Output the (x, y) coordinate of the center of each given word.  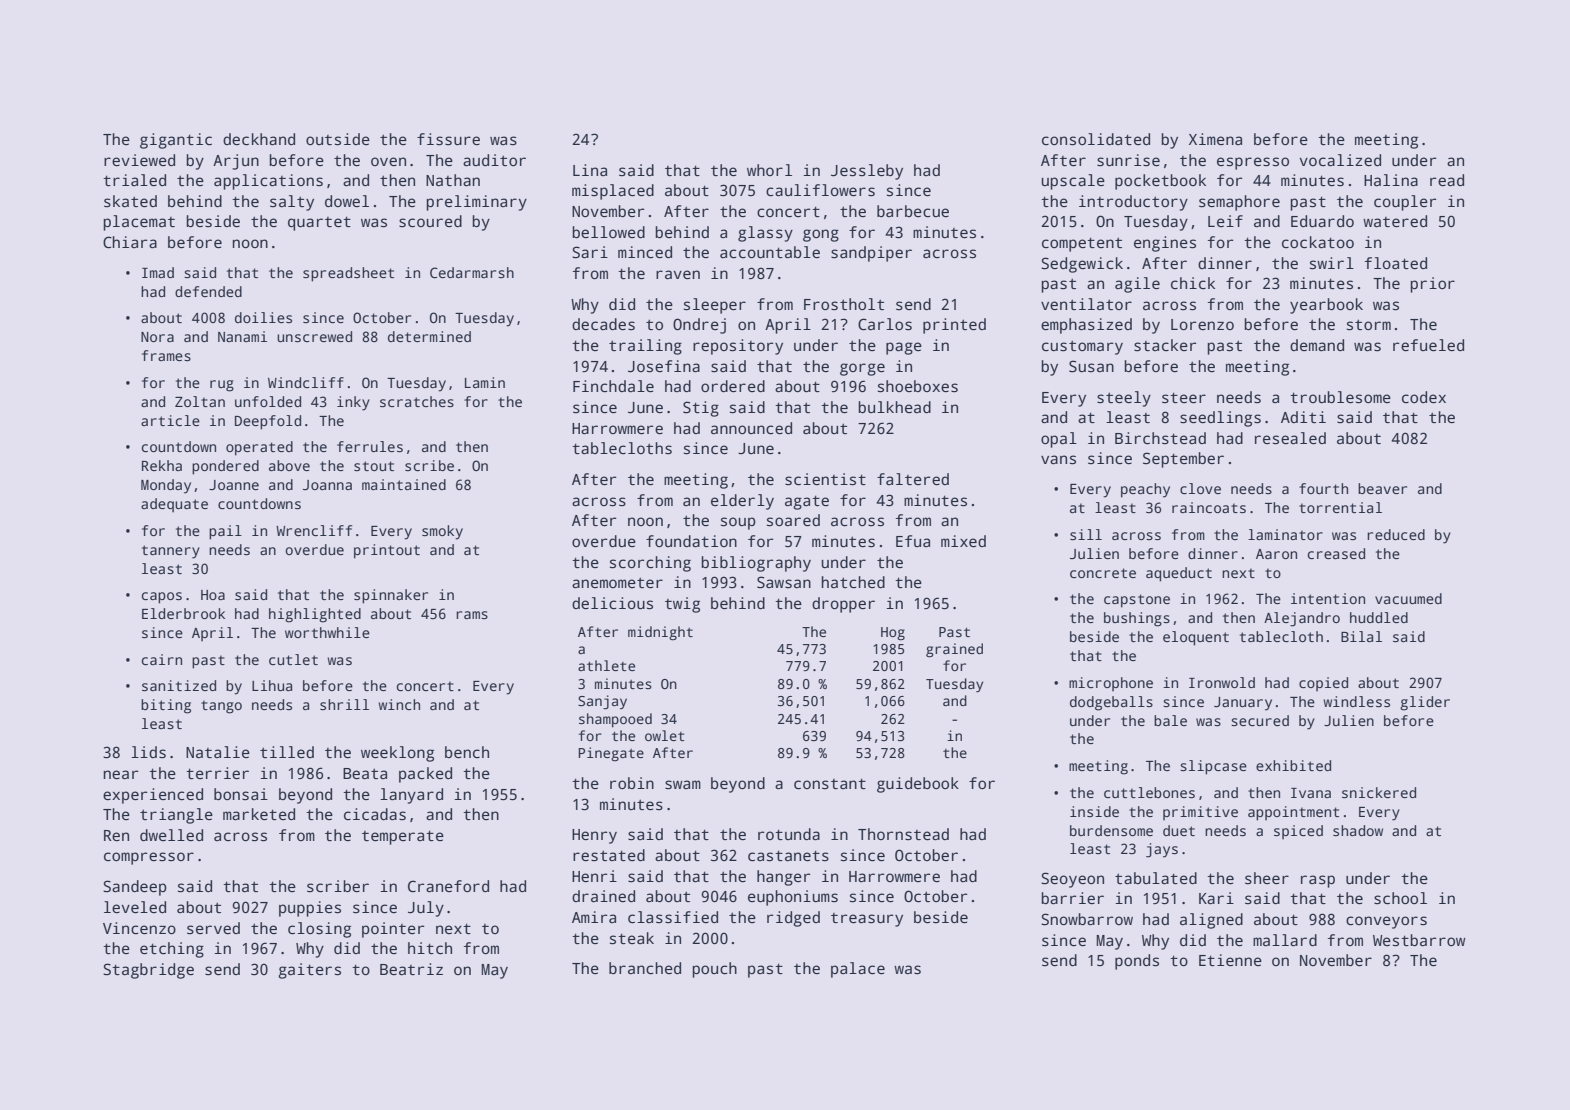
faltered (913, 479)
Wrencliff (314, 530)
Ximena (1215, 139)
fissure (448, 139)
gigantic (176, 141)
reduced (1396, 534)
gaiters (309, 971)
